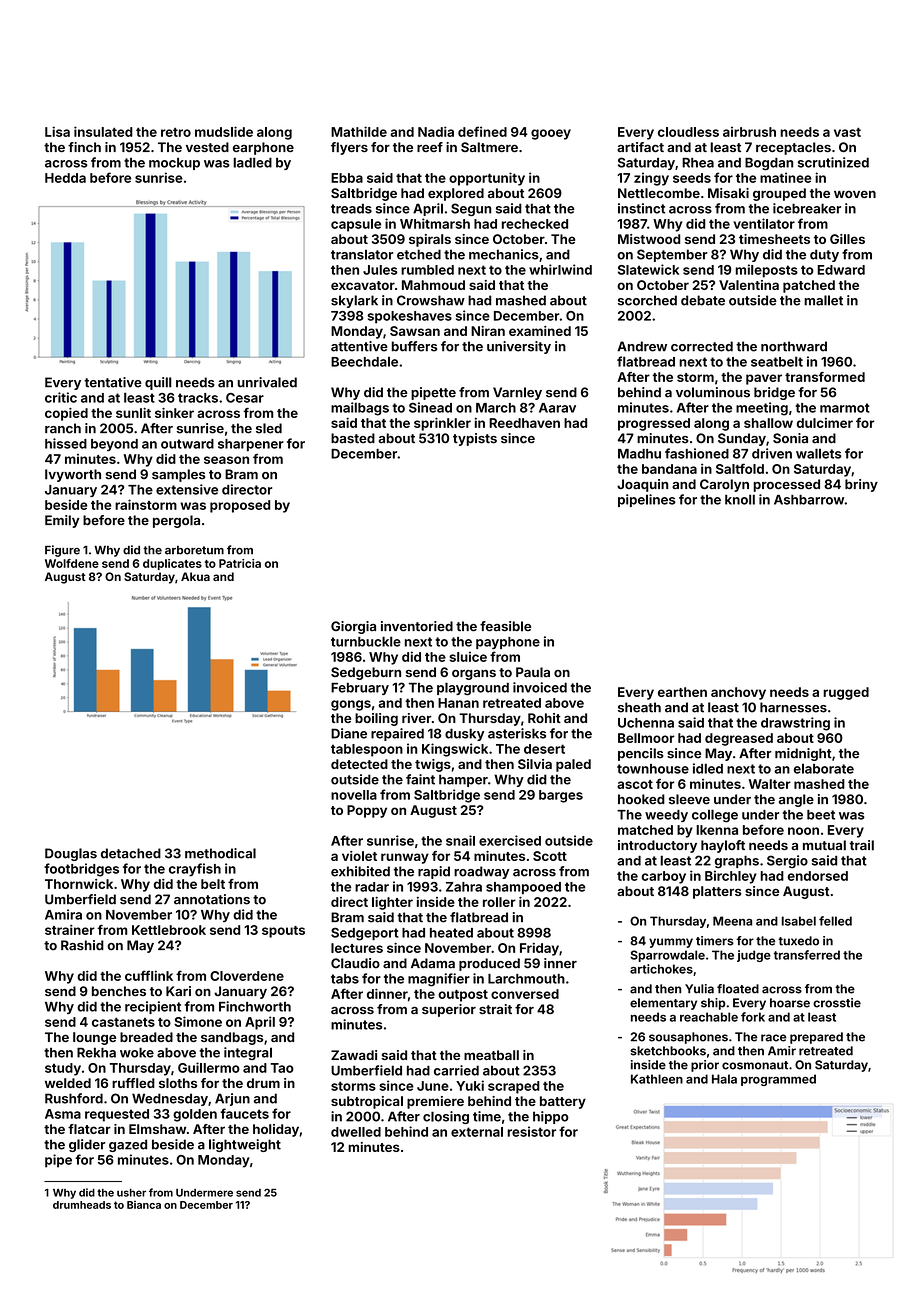  Describe the element at coordinates (561, 796) in the document. I see `barges` at that location.
